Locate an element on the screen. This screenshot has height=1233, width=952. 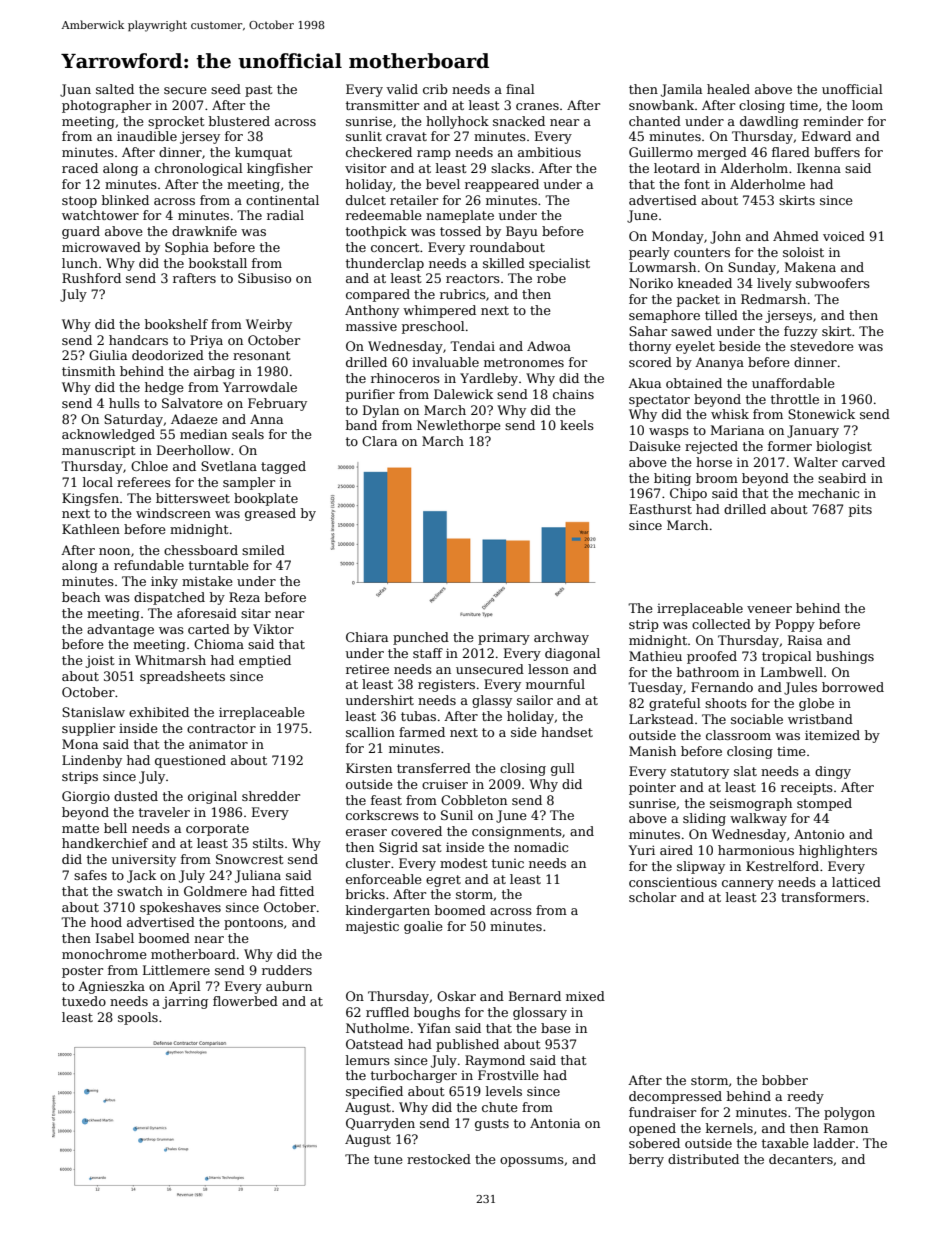
Ahmed is located at coordinates (796, 236).
